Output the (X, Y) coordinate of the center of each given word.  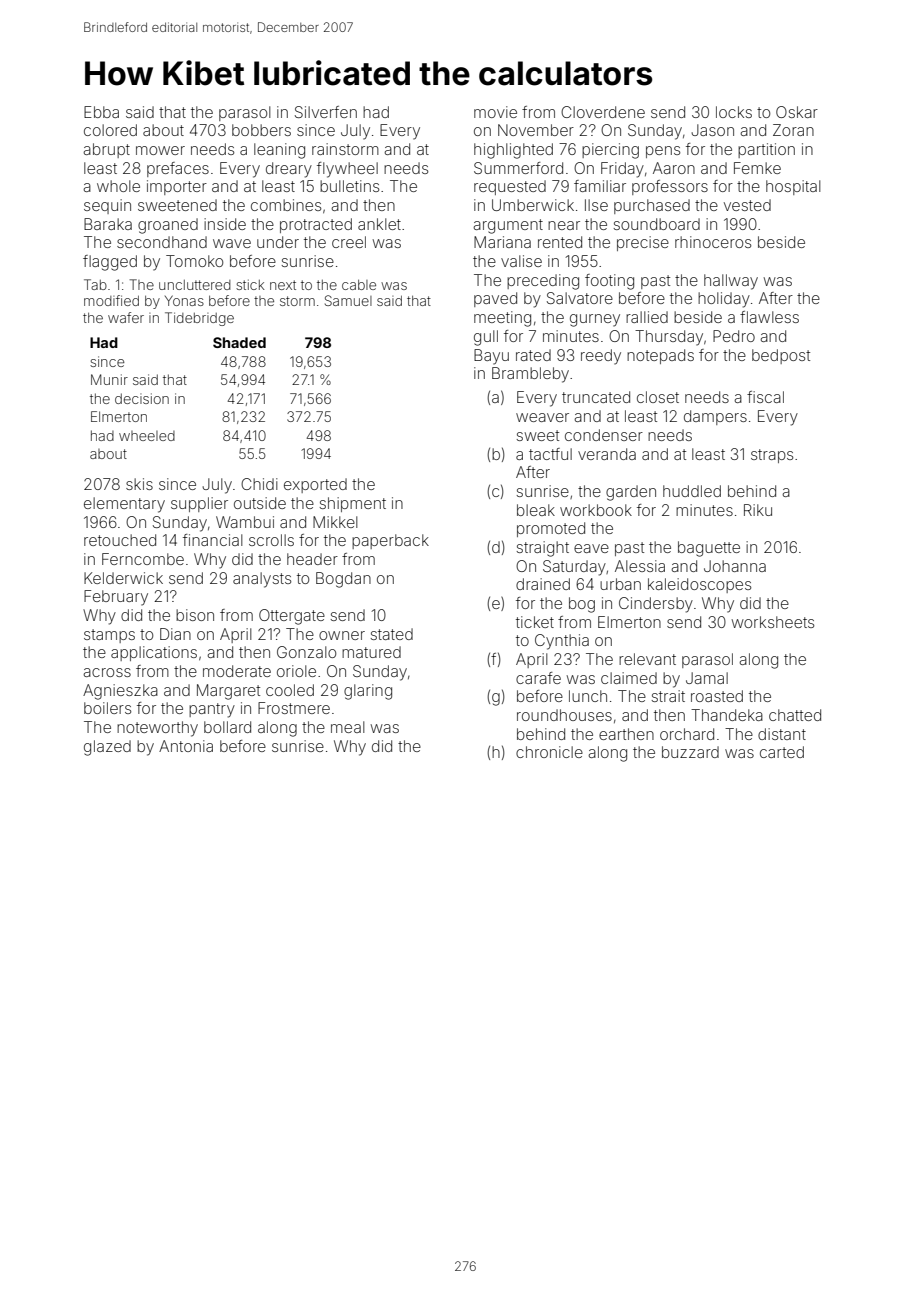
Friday (622, 170)
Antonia (186, 746)
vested (747, 205)
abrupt (106, 150)
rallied (647, 317)
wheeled (147, 436)
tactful (550, 454)
